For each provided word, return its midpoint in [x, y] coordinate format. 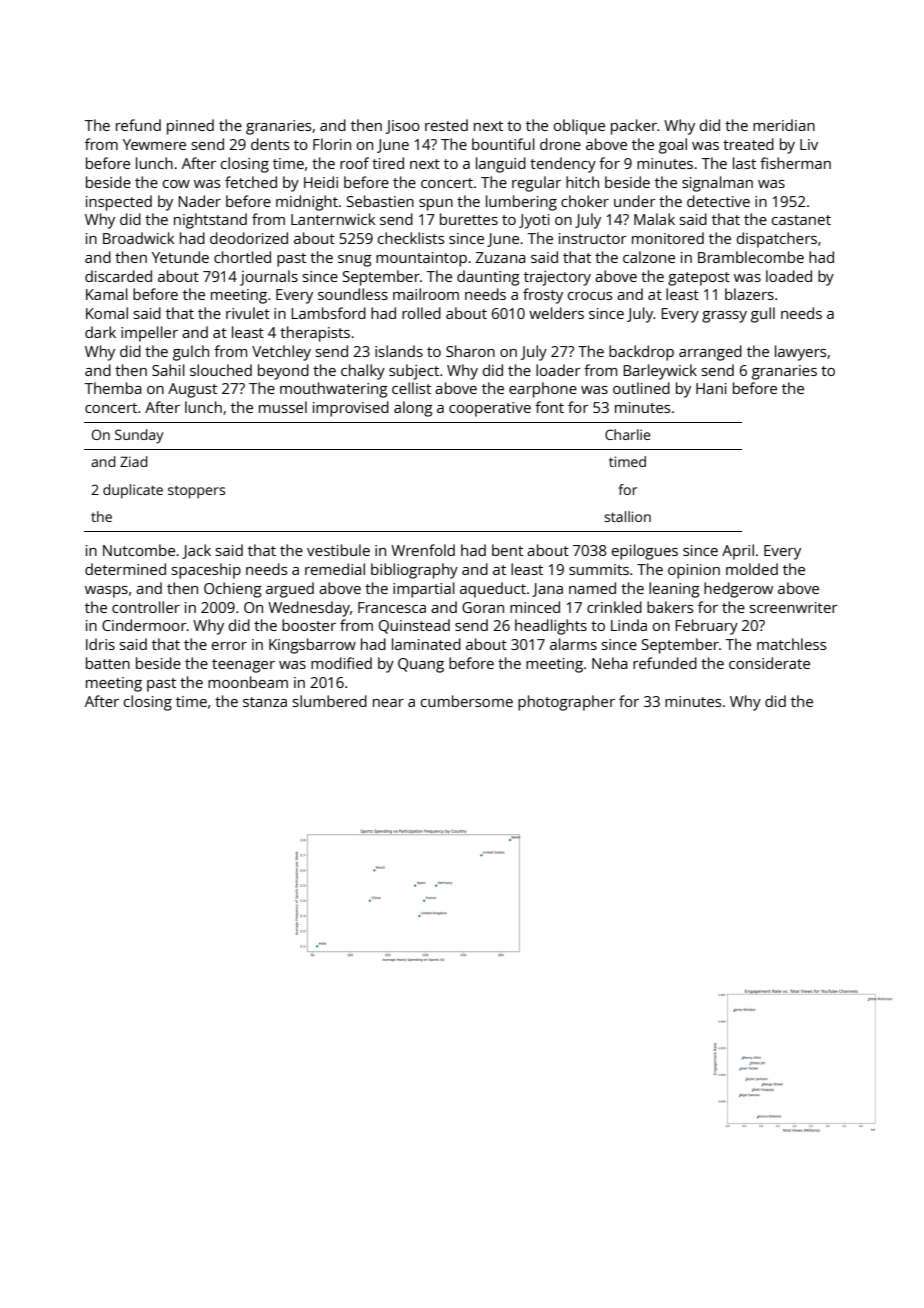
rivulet [248, 313]
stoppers [196, 492]
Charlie [628, 434]
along [413, 409]
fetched [251, 182]
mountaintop [421, 259]
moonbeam [248, 682]
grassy [724, 317]
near [388, 703]
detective [718, 201]
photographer [566, 703]
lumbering [521, 203]
